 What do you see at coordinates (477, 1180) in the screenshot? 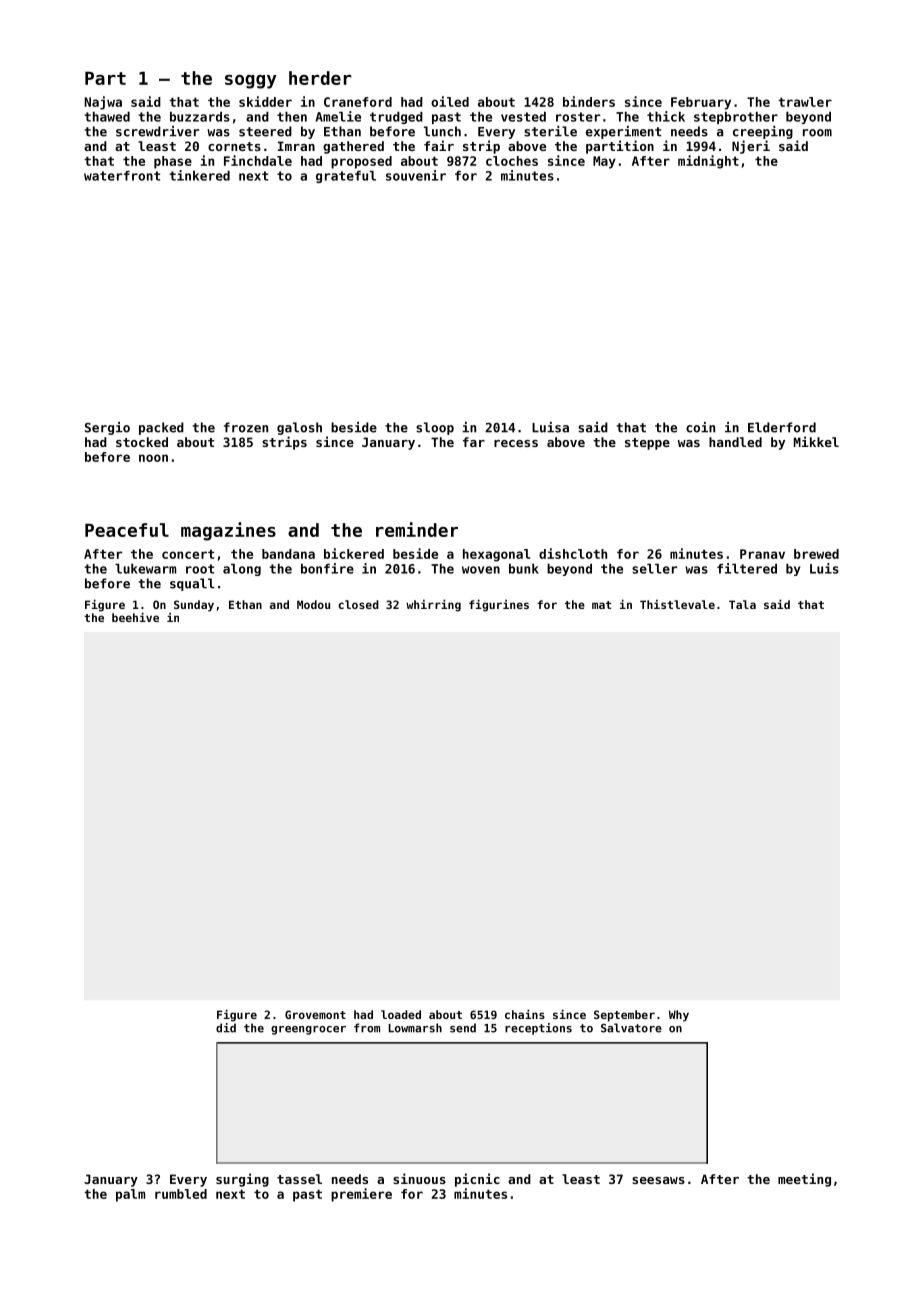
I see `picnic` at bounding box center [477, 1180].
